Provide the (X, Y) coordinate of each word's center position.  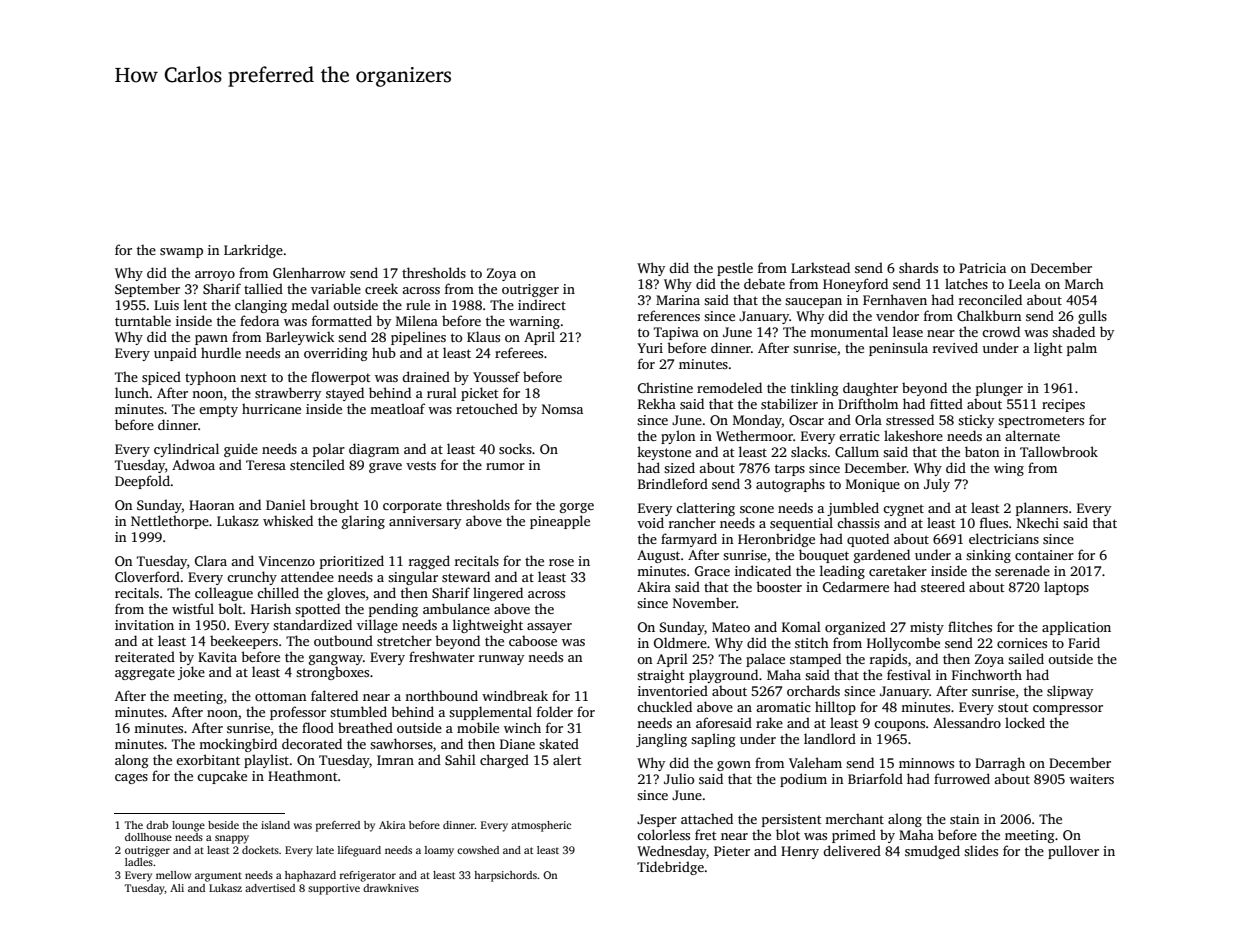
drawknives (391, 888)
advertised (270, 888)
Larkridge (253, 251)
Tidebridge (670, 868)
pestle (735, 269)
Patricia (982, 268)
